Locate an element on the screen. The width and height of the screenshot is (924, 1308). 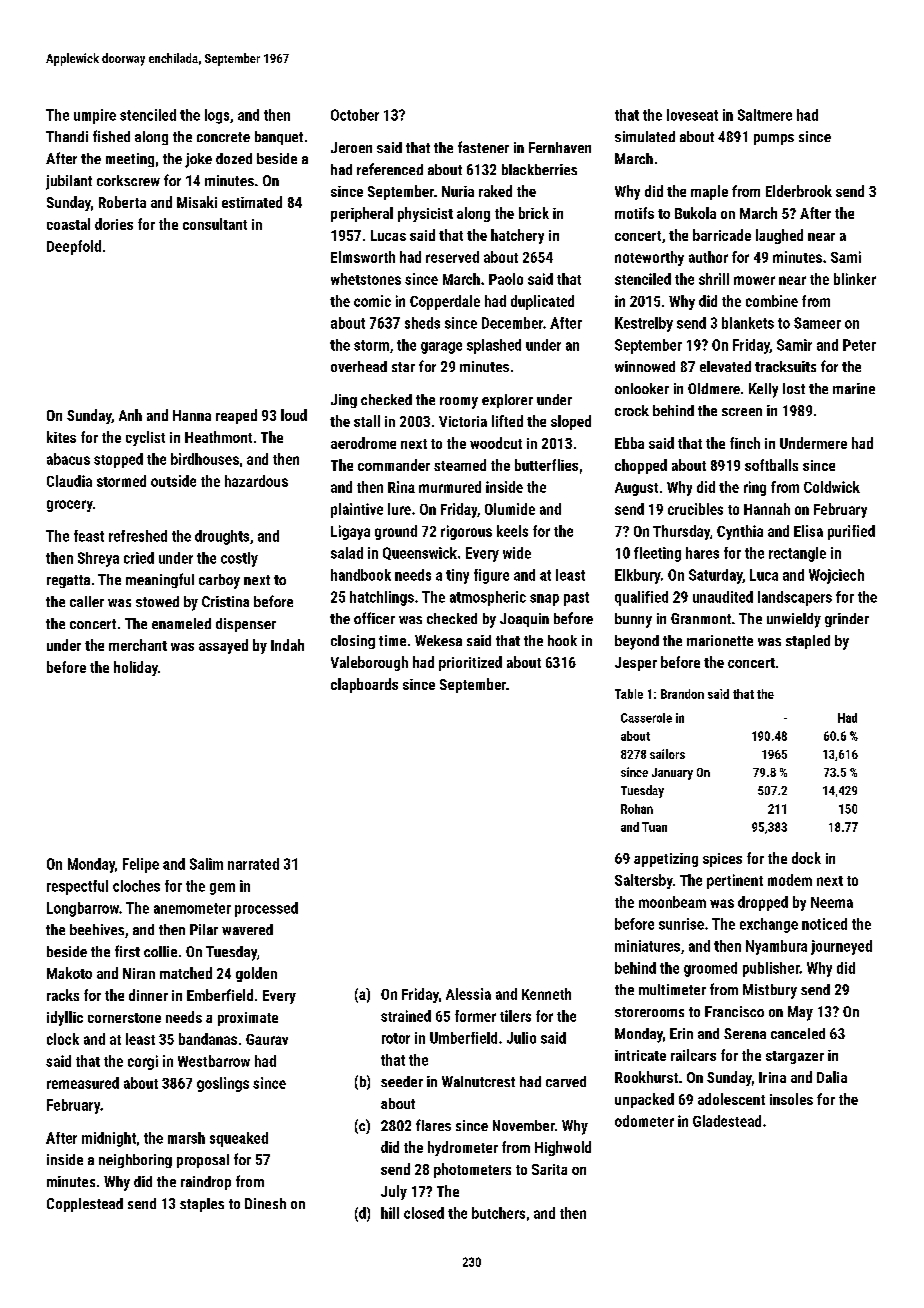
Coldwick is located at coordinates (832, 487).
